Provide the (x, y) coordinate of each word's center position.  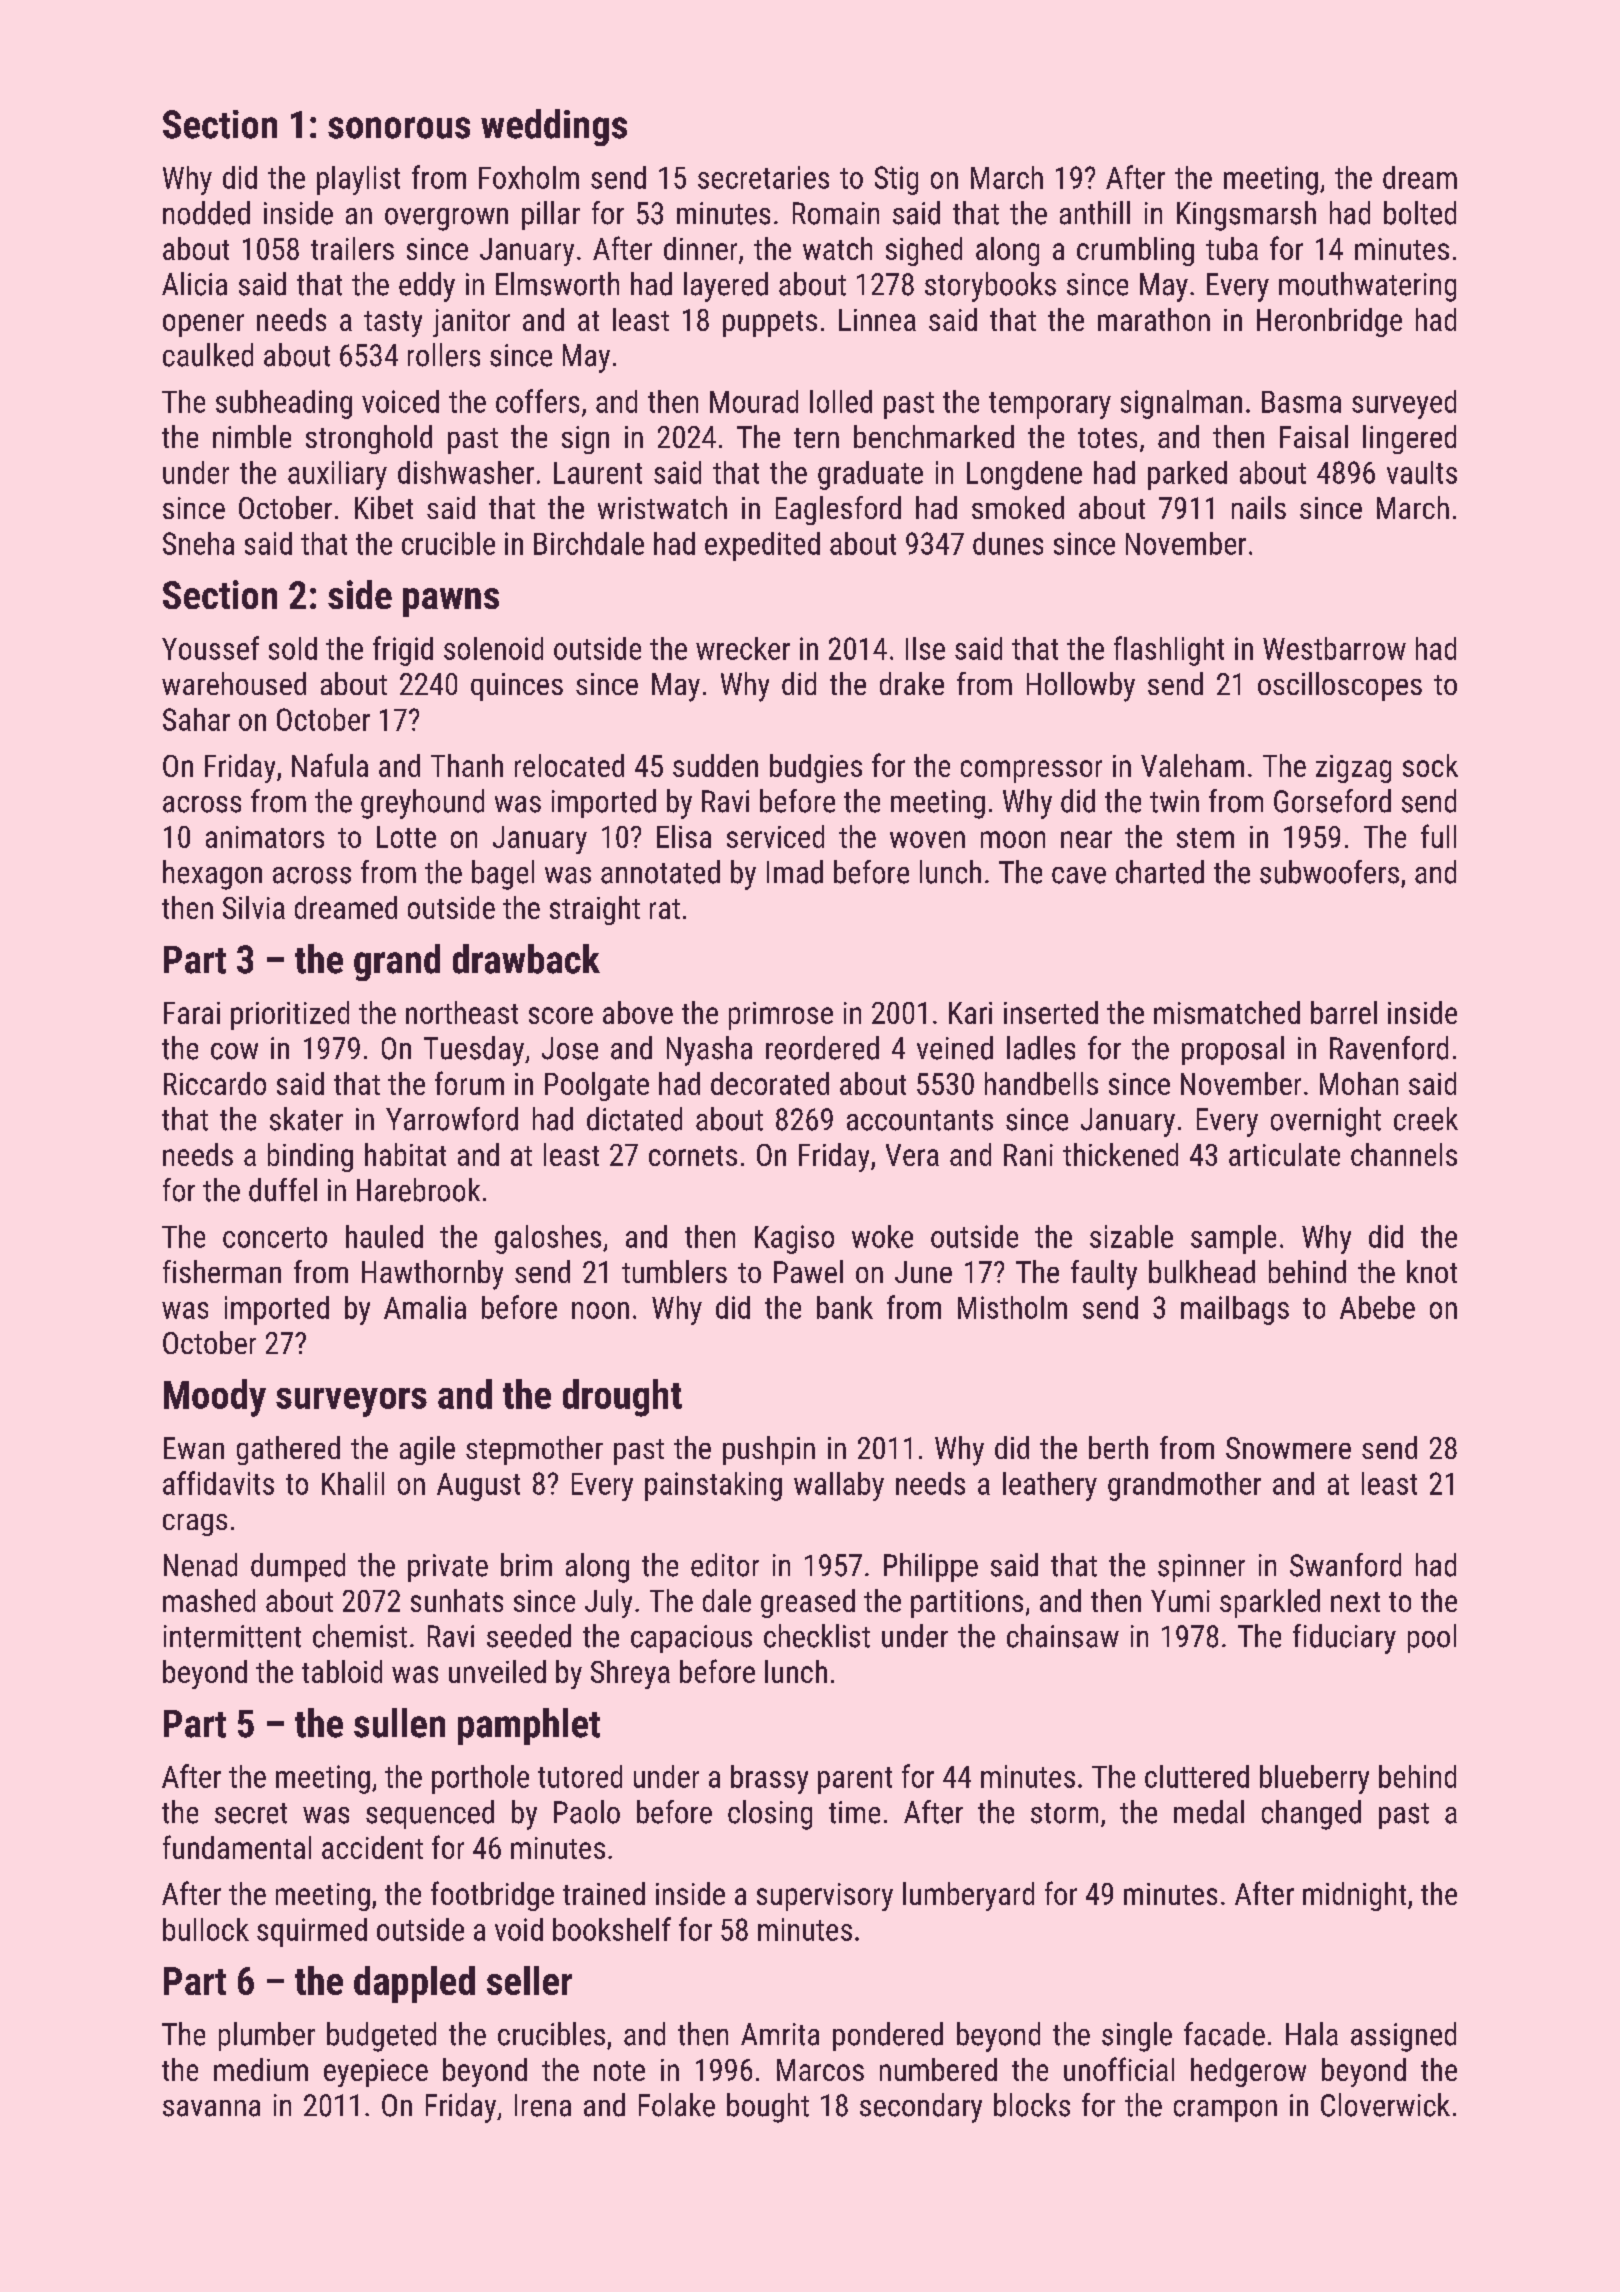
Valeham (1192, 765)
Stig (896, 180)
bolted (1420, 213)
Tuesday (474, 1051)
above (638, 1012)
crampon (1225, 2111)
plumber (267, 2036)
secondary (921, 2108)
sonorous (399, 128)
